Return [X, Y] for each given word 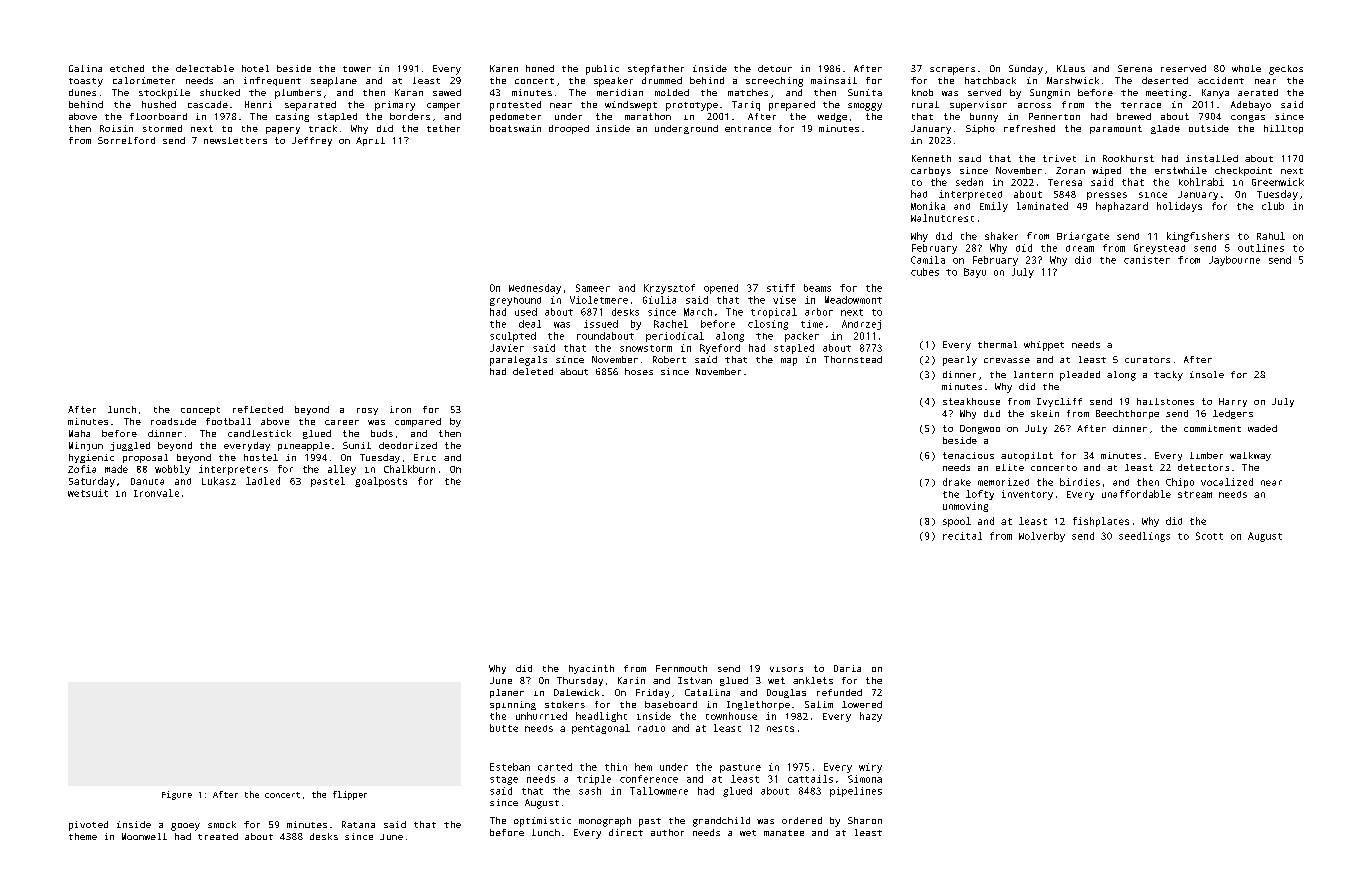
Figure [177, 795]
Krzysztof [669, 289]
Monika [928, 206]
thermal [997, 344]
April [370, 141]
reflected [258, 409]
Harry [1233, 402]
